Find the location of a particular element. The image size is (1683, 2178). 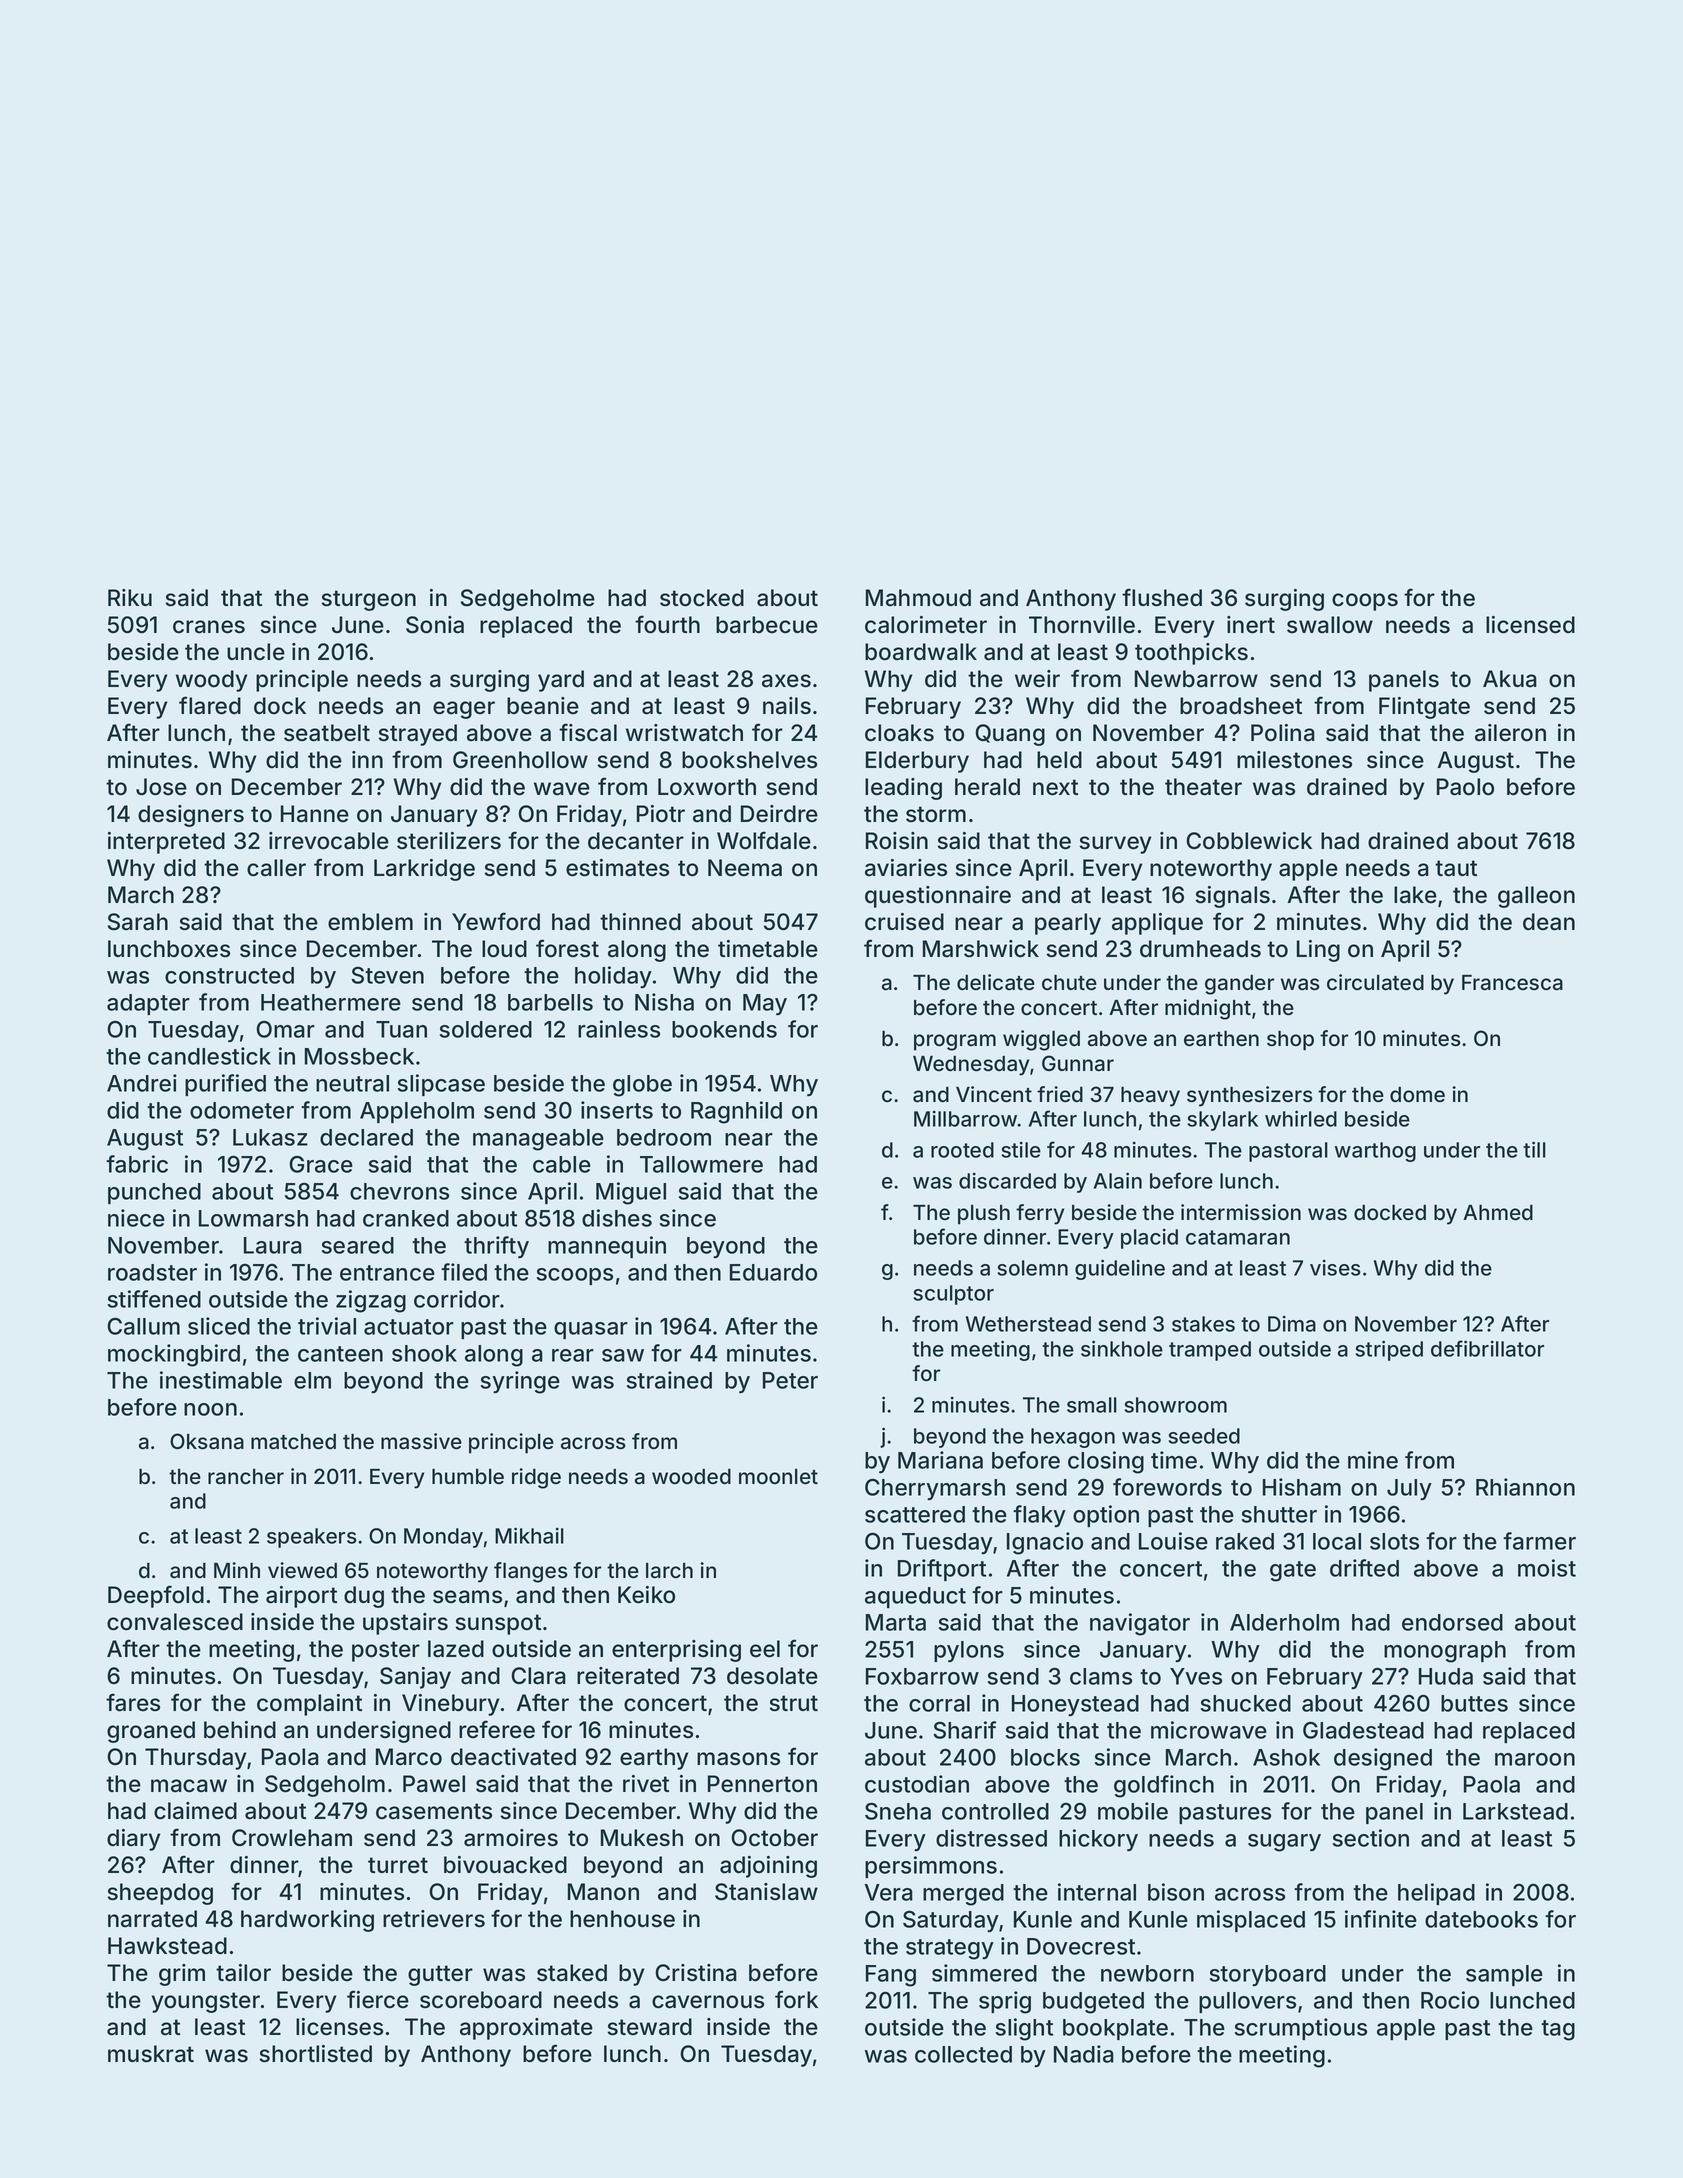

Paolo is located at coordinates (1465, 787).
